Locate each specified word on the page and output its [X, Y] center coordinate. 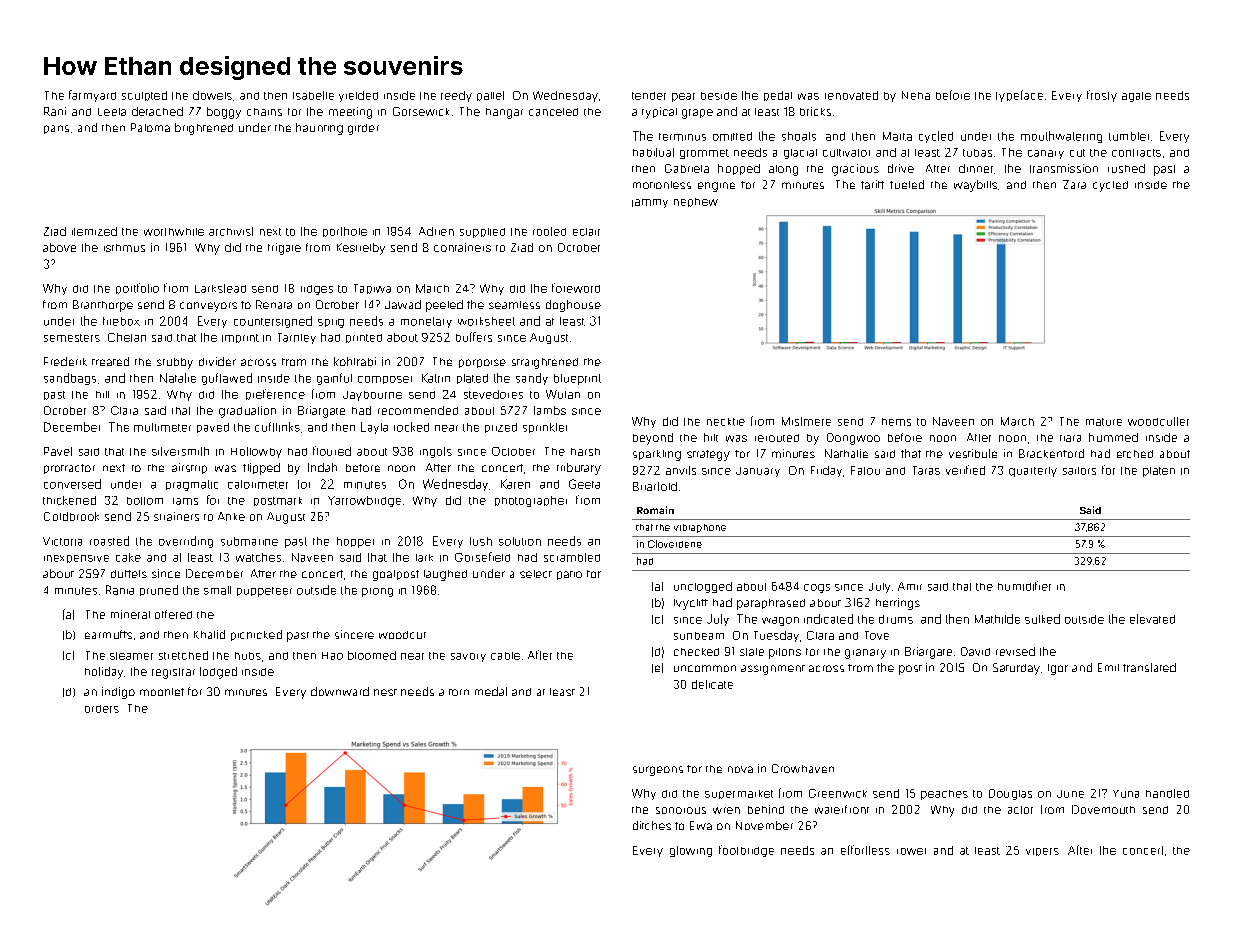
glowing [691, 851]
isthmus [124, 248]
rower [911, 851]
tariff [872, 184]
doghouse [573, 306]
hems [896, 422]
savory [468, 657]
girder [363, 129]
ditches [652, 825]
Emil [1108, 667]
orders [102, 709]
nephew [696, 202]
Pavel [58, 451]
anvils [681, 470]
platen [1159, 472]
